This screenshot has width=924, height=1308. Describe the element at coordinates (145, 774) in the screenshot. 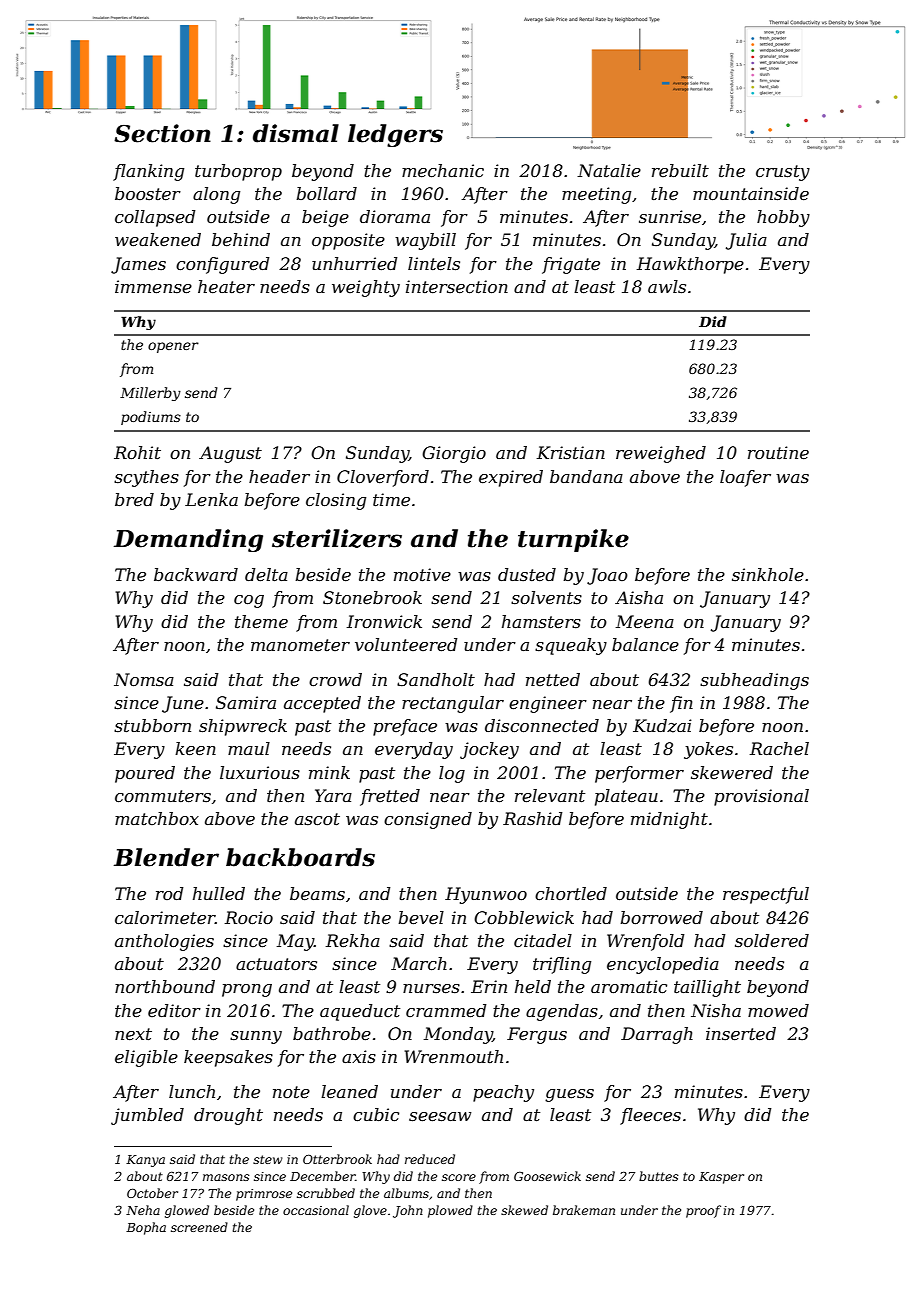

I see `poured` at that location.
